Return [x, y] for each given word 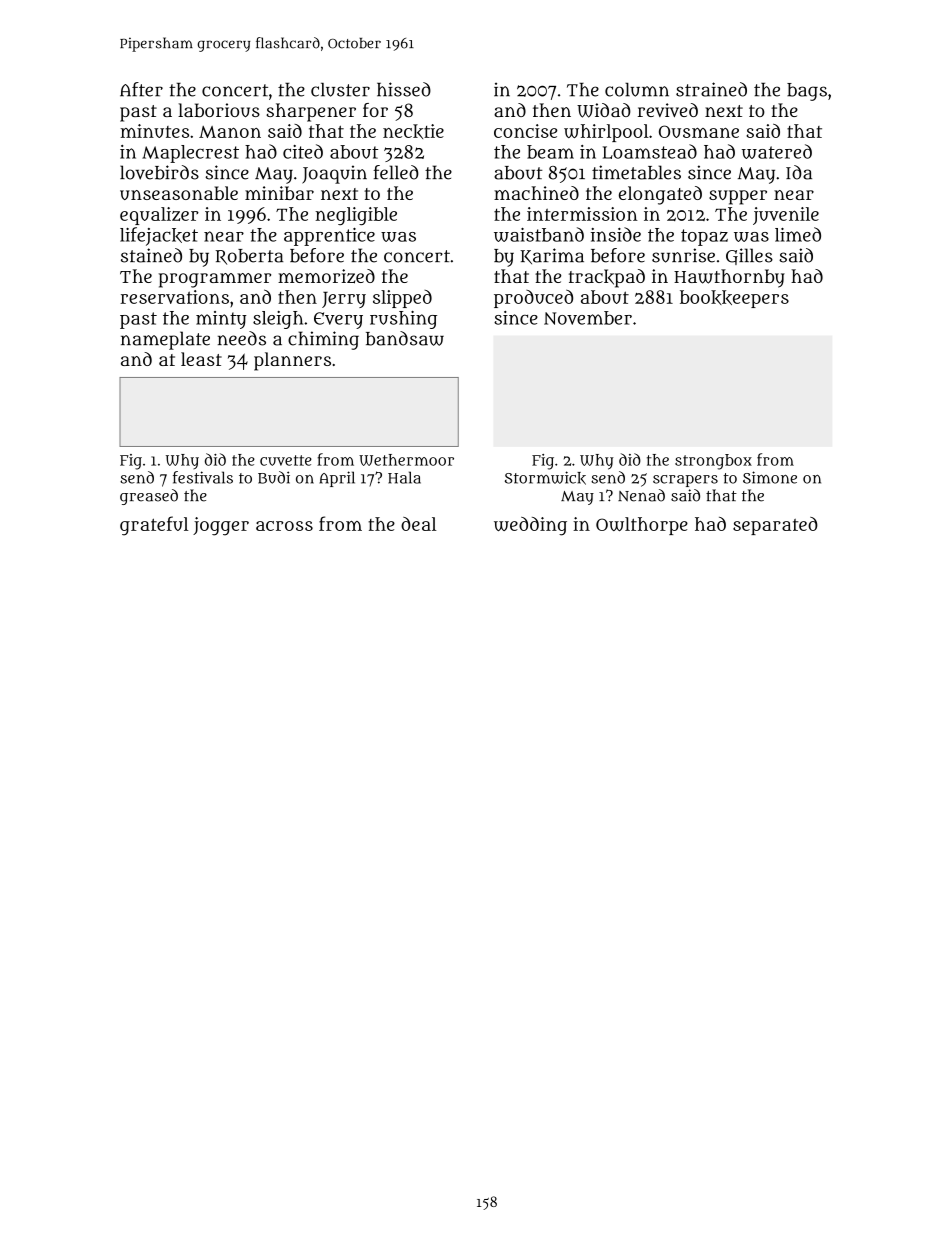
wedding [530, 526]
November [588, 318]
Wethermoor [406, 460]
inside [616, 234]
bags [807, 92]
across [284, 526]
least [201, 359]
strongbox [713, 462]
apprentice [329, 237]
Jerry [344, 300]
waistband [539, 234]
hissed [404, 89]
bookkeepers [734, 299]
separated [775, 526]
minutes [155, 131]
